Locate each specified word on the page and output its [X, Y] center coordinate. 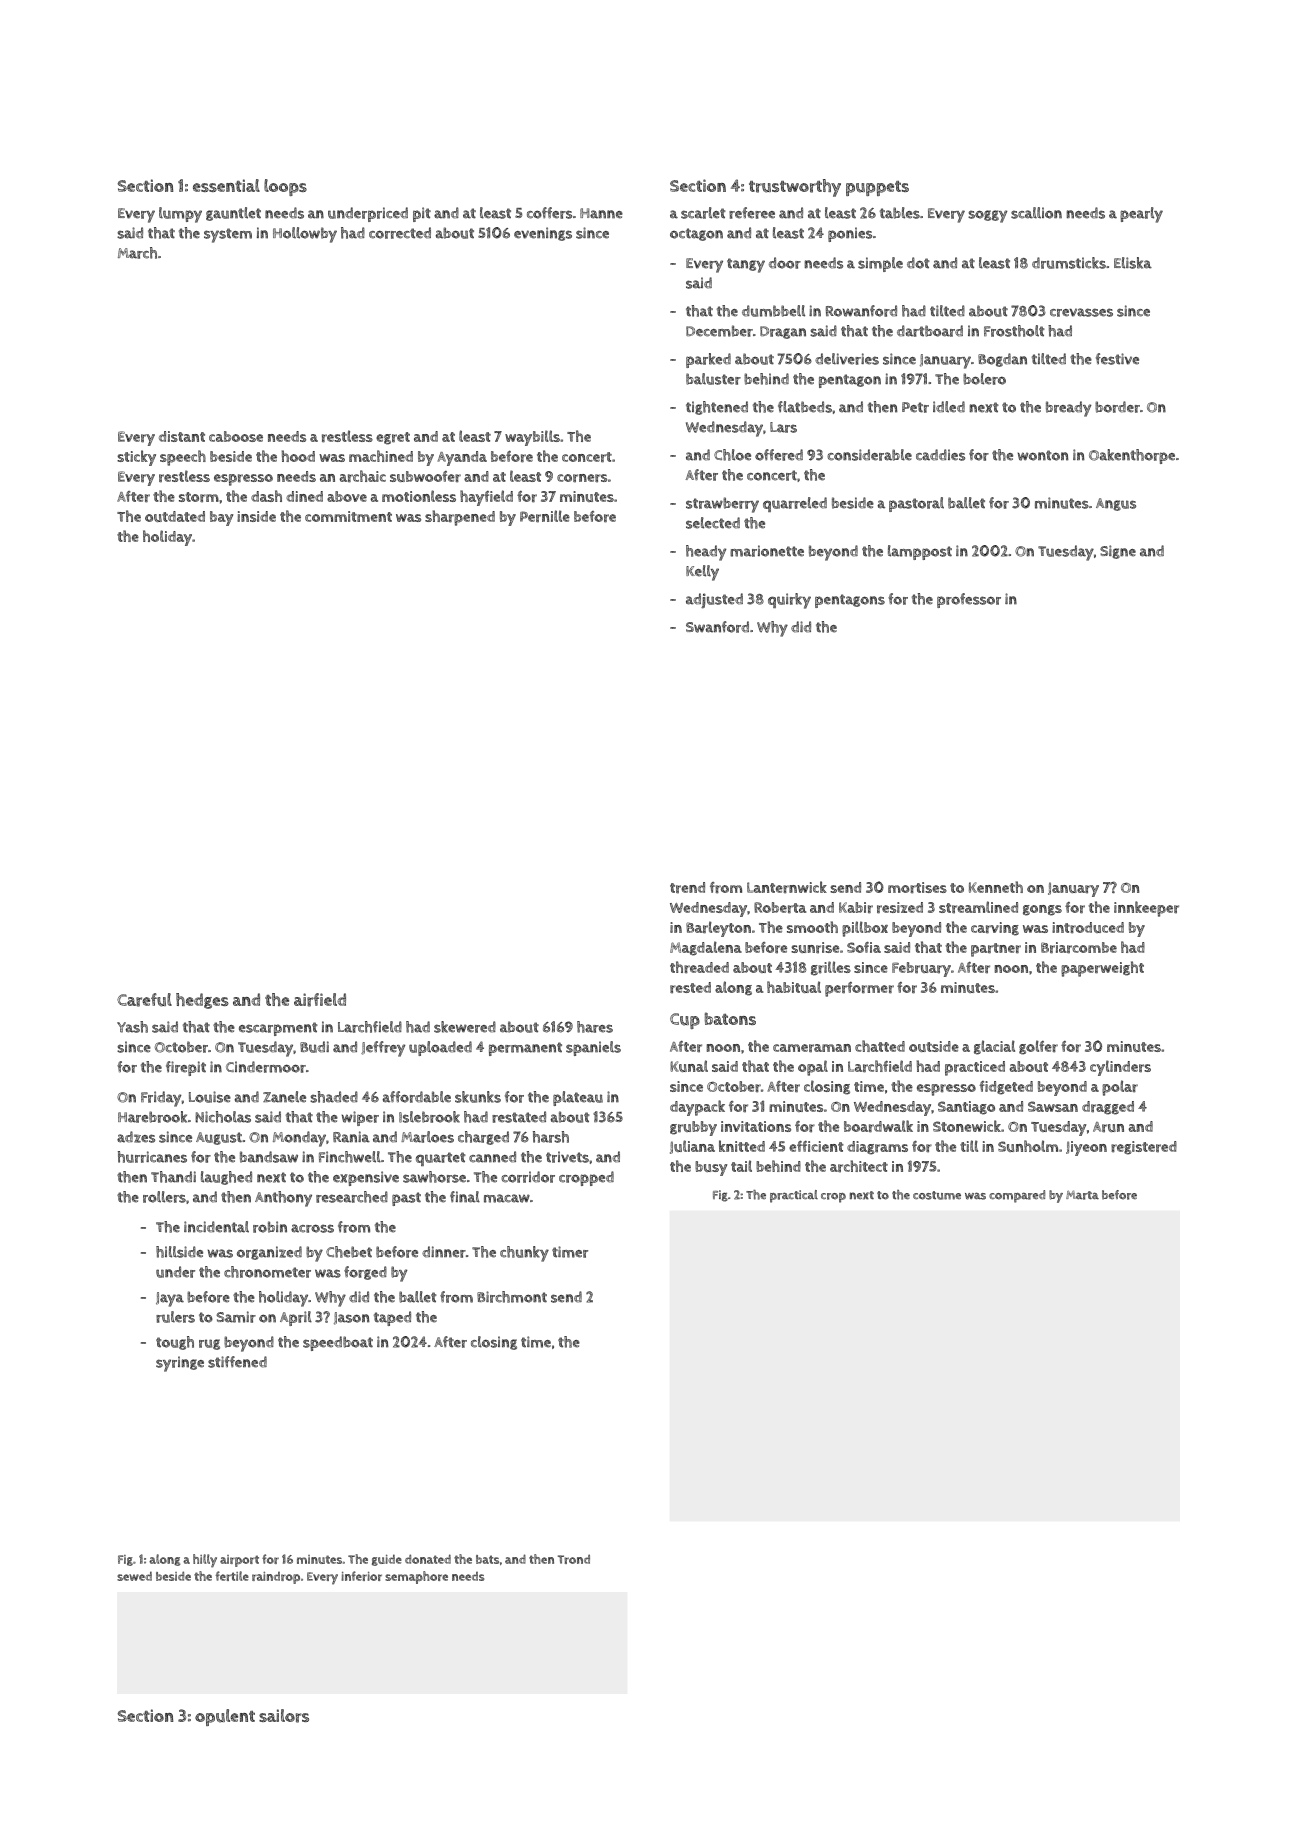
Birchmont [512, 1297]
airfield [320, 1000]
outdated [175, 516]
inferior [361, 1576]
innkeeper [1146, 909]
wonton [1043, 455]
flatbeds [805, 407]
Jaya [170, 1299]
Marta [1082, 1195]
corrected [400, 233]
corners [582, 478]
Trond [574, 1559]
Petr [915, 407]
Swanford [717, 627]
